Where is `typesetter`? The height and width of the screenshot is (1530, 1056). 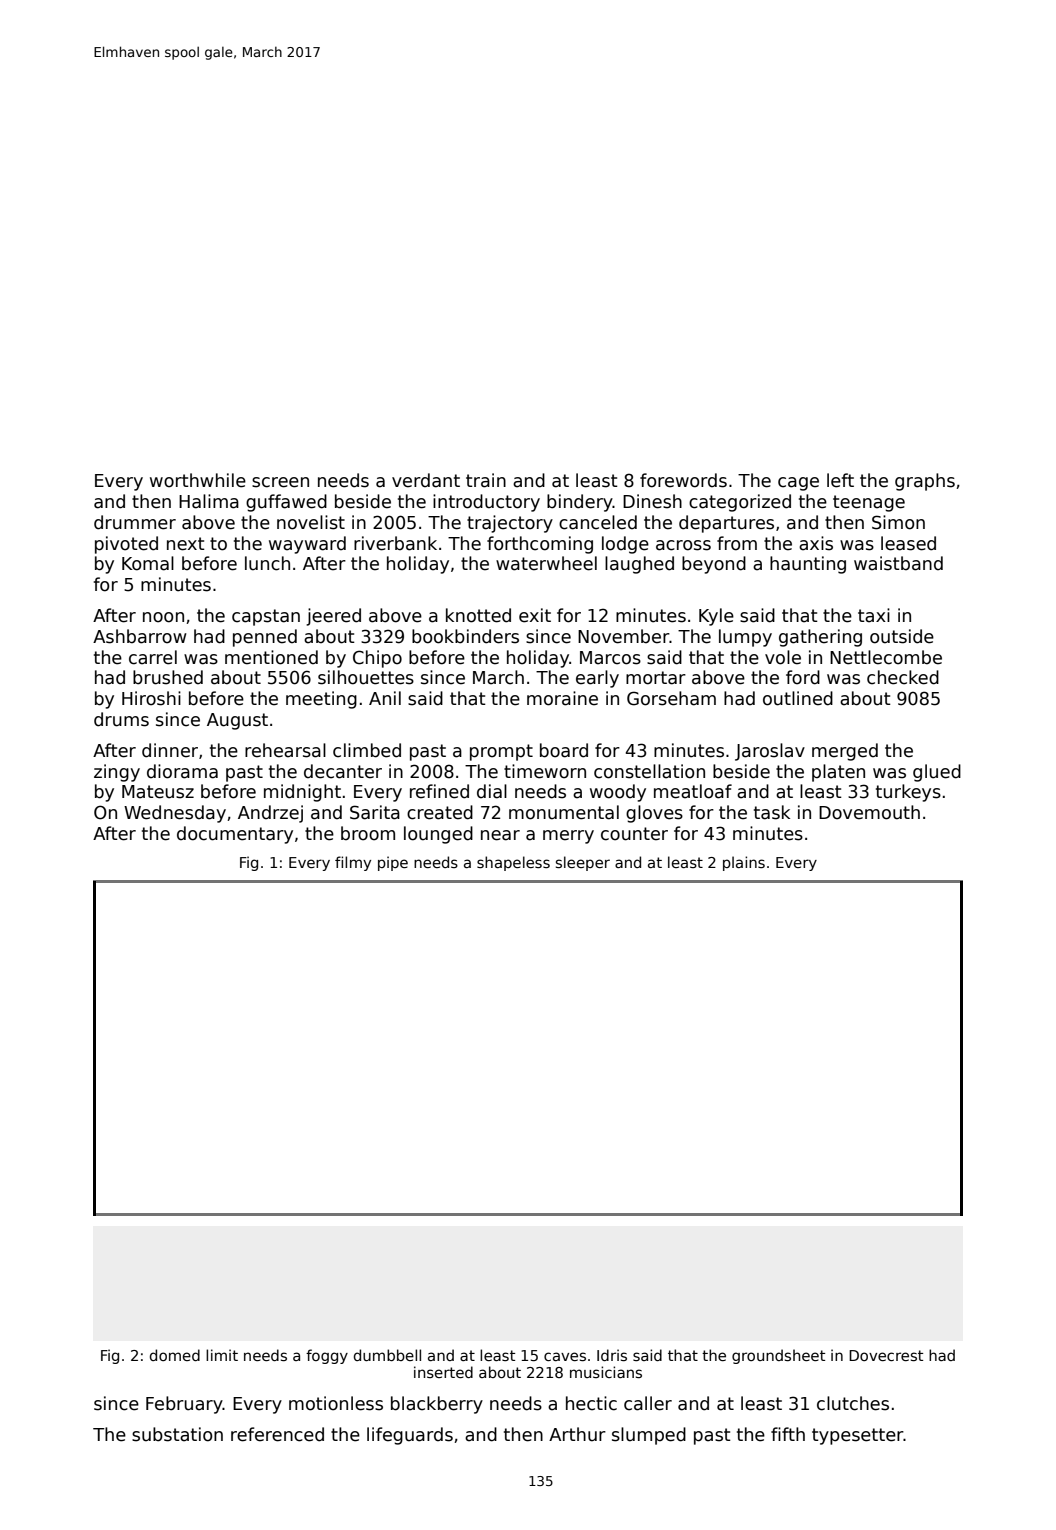 typesetter is located at coordinates (858, 1436).
